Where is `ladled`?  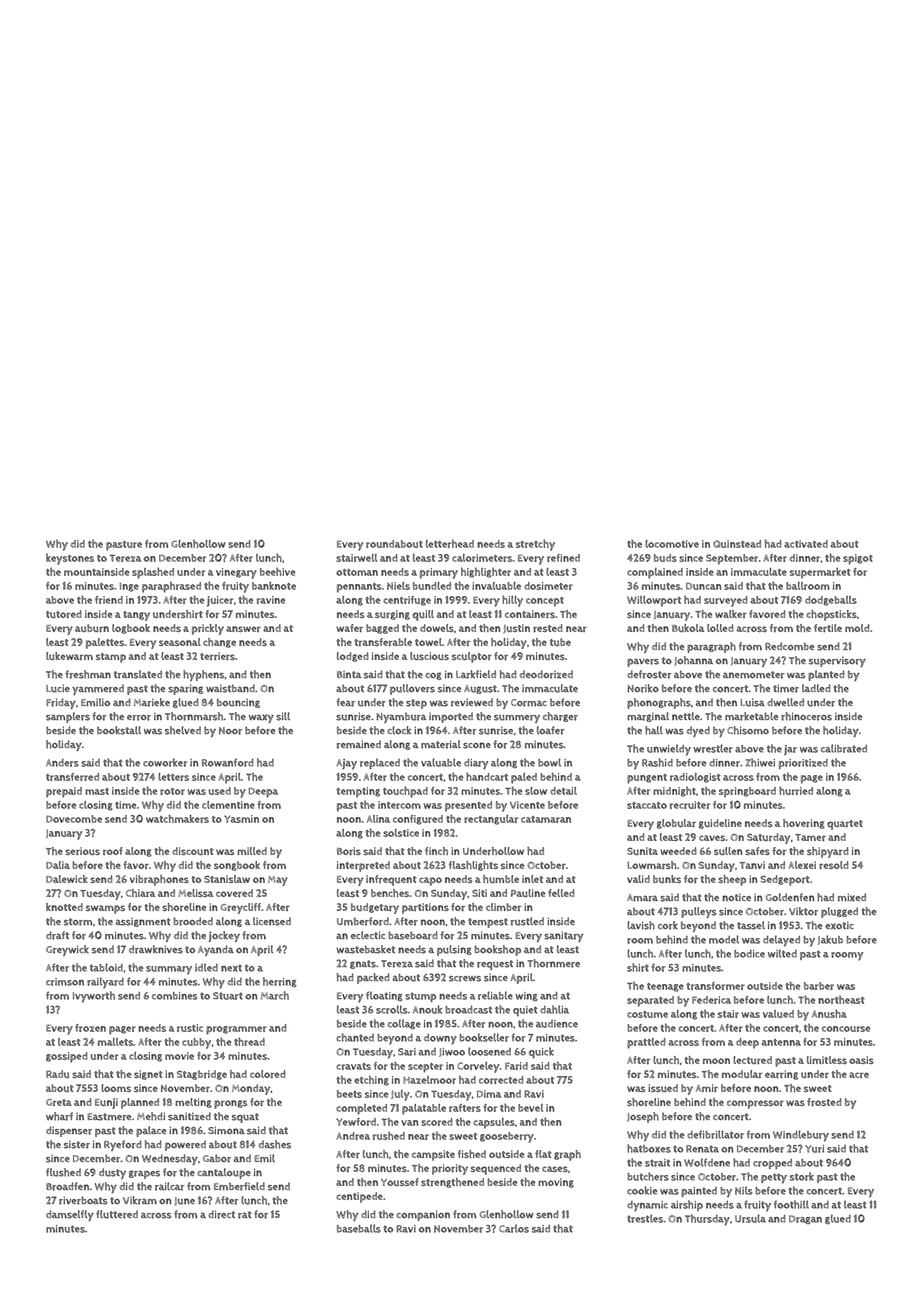
ladled is located at coordinates (816, 688).
